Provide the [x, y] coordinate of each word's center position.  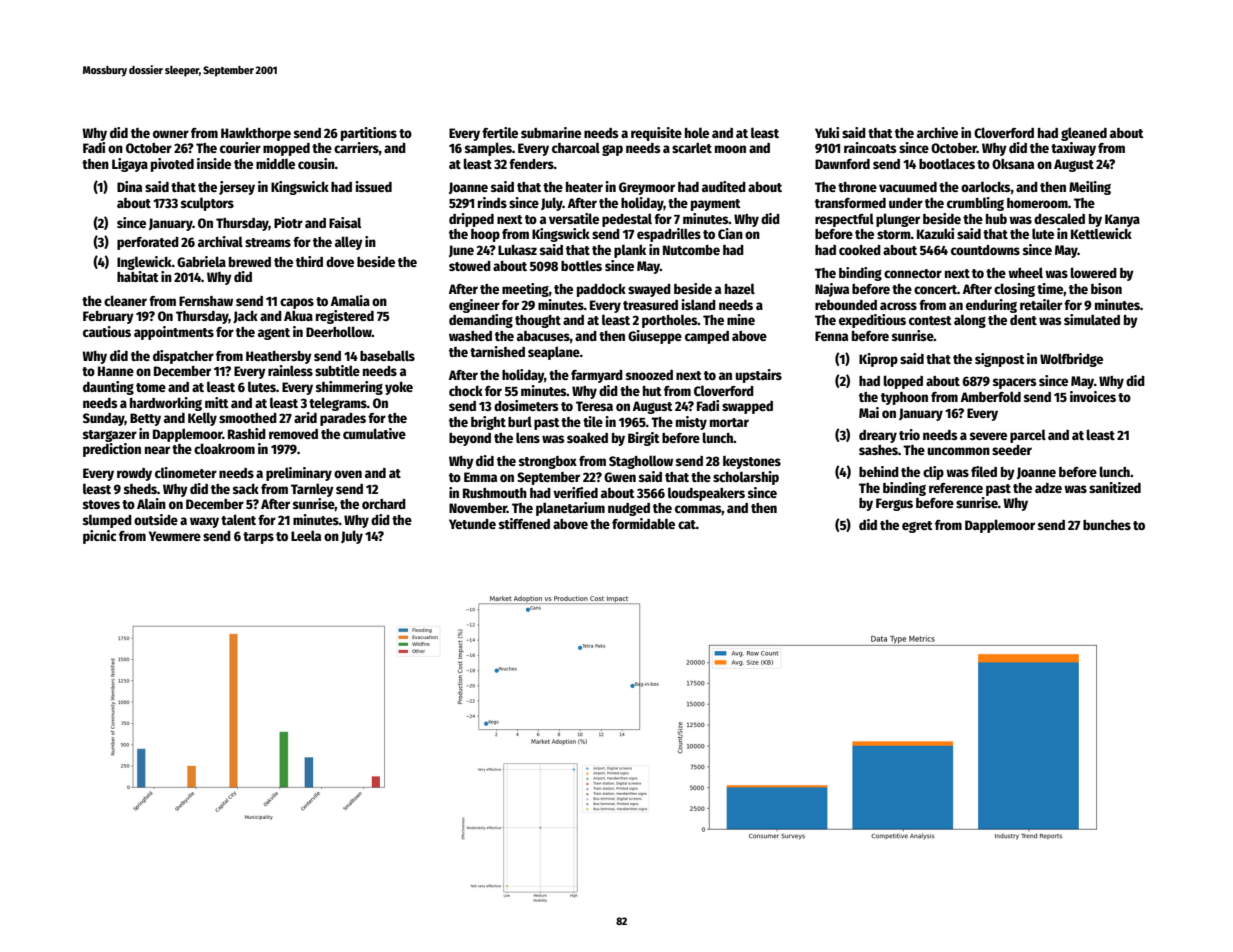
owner [171, 134]
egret [917, 527]
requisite [656, 134]
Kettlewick [1101, 233]
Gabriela [201, 261]
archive [937, 132]
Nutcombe [691, 250]
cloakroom [224, 448]
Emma [480, 477]
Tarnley [312, 490]
